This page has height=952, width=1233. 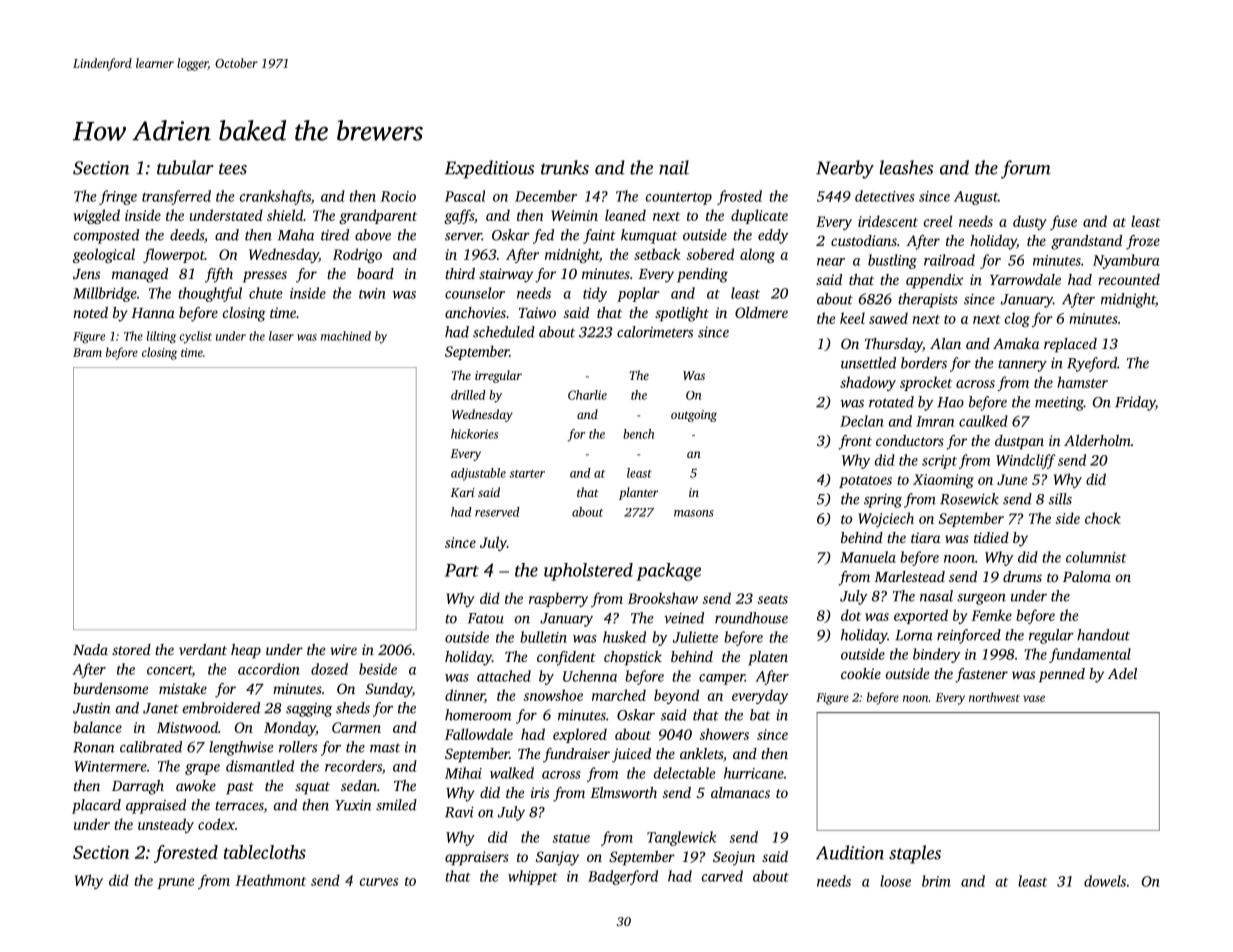 I want to click on carved, so click(x=722, y=876).
